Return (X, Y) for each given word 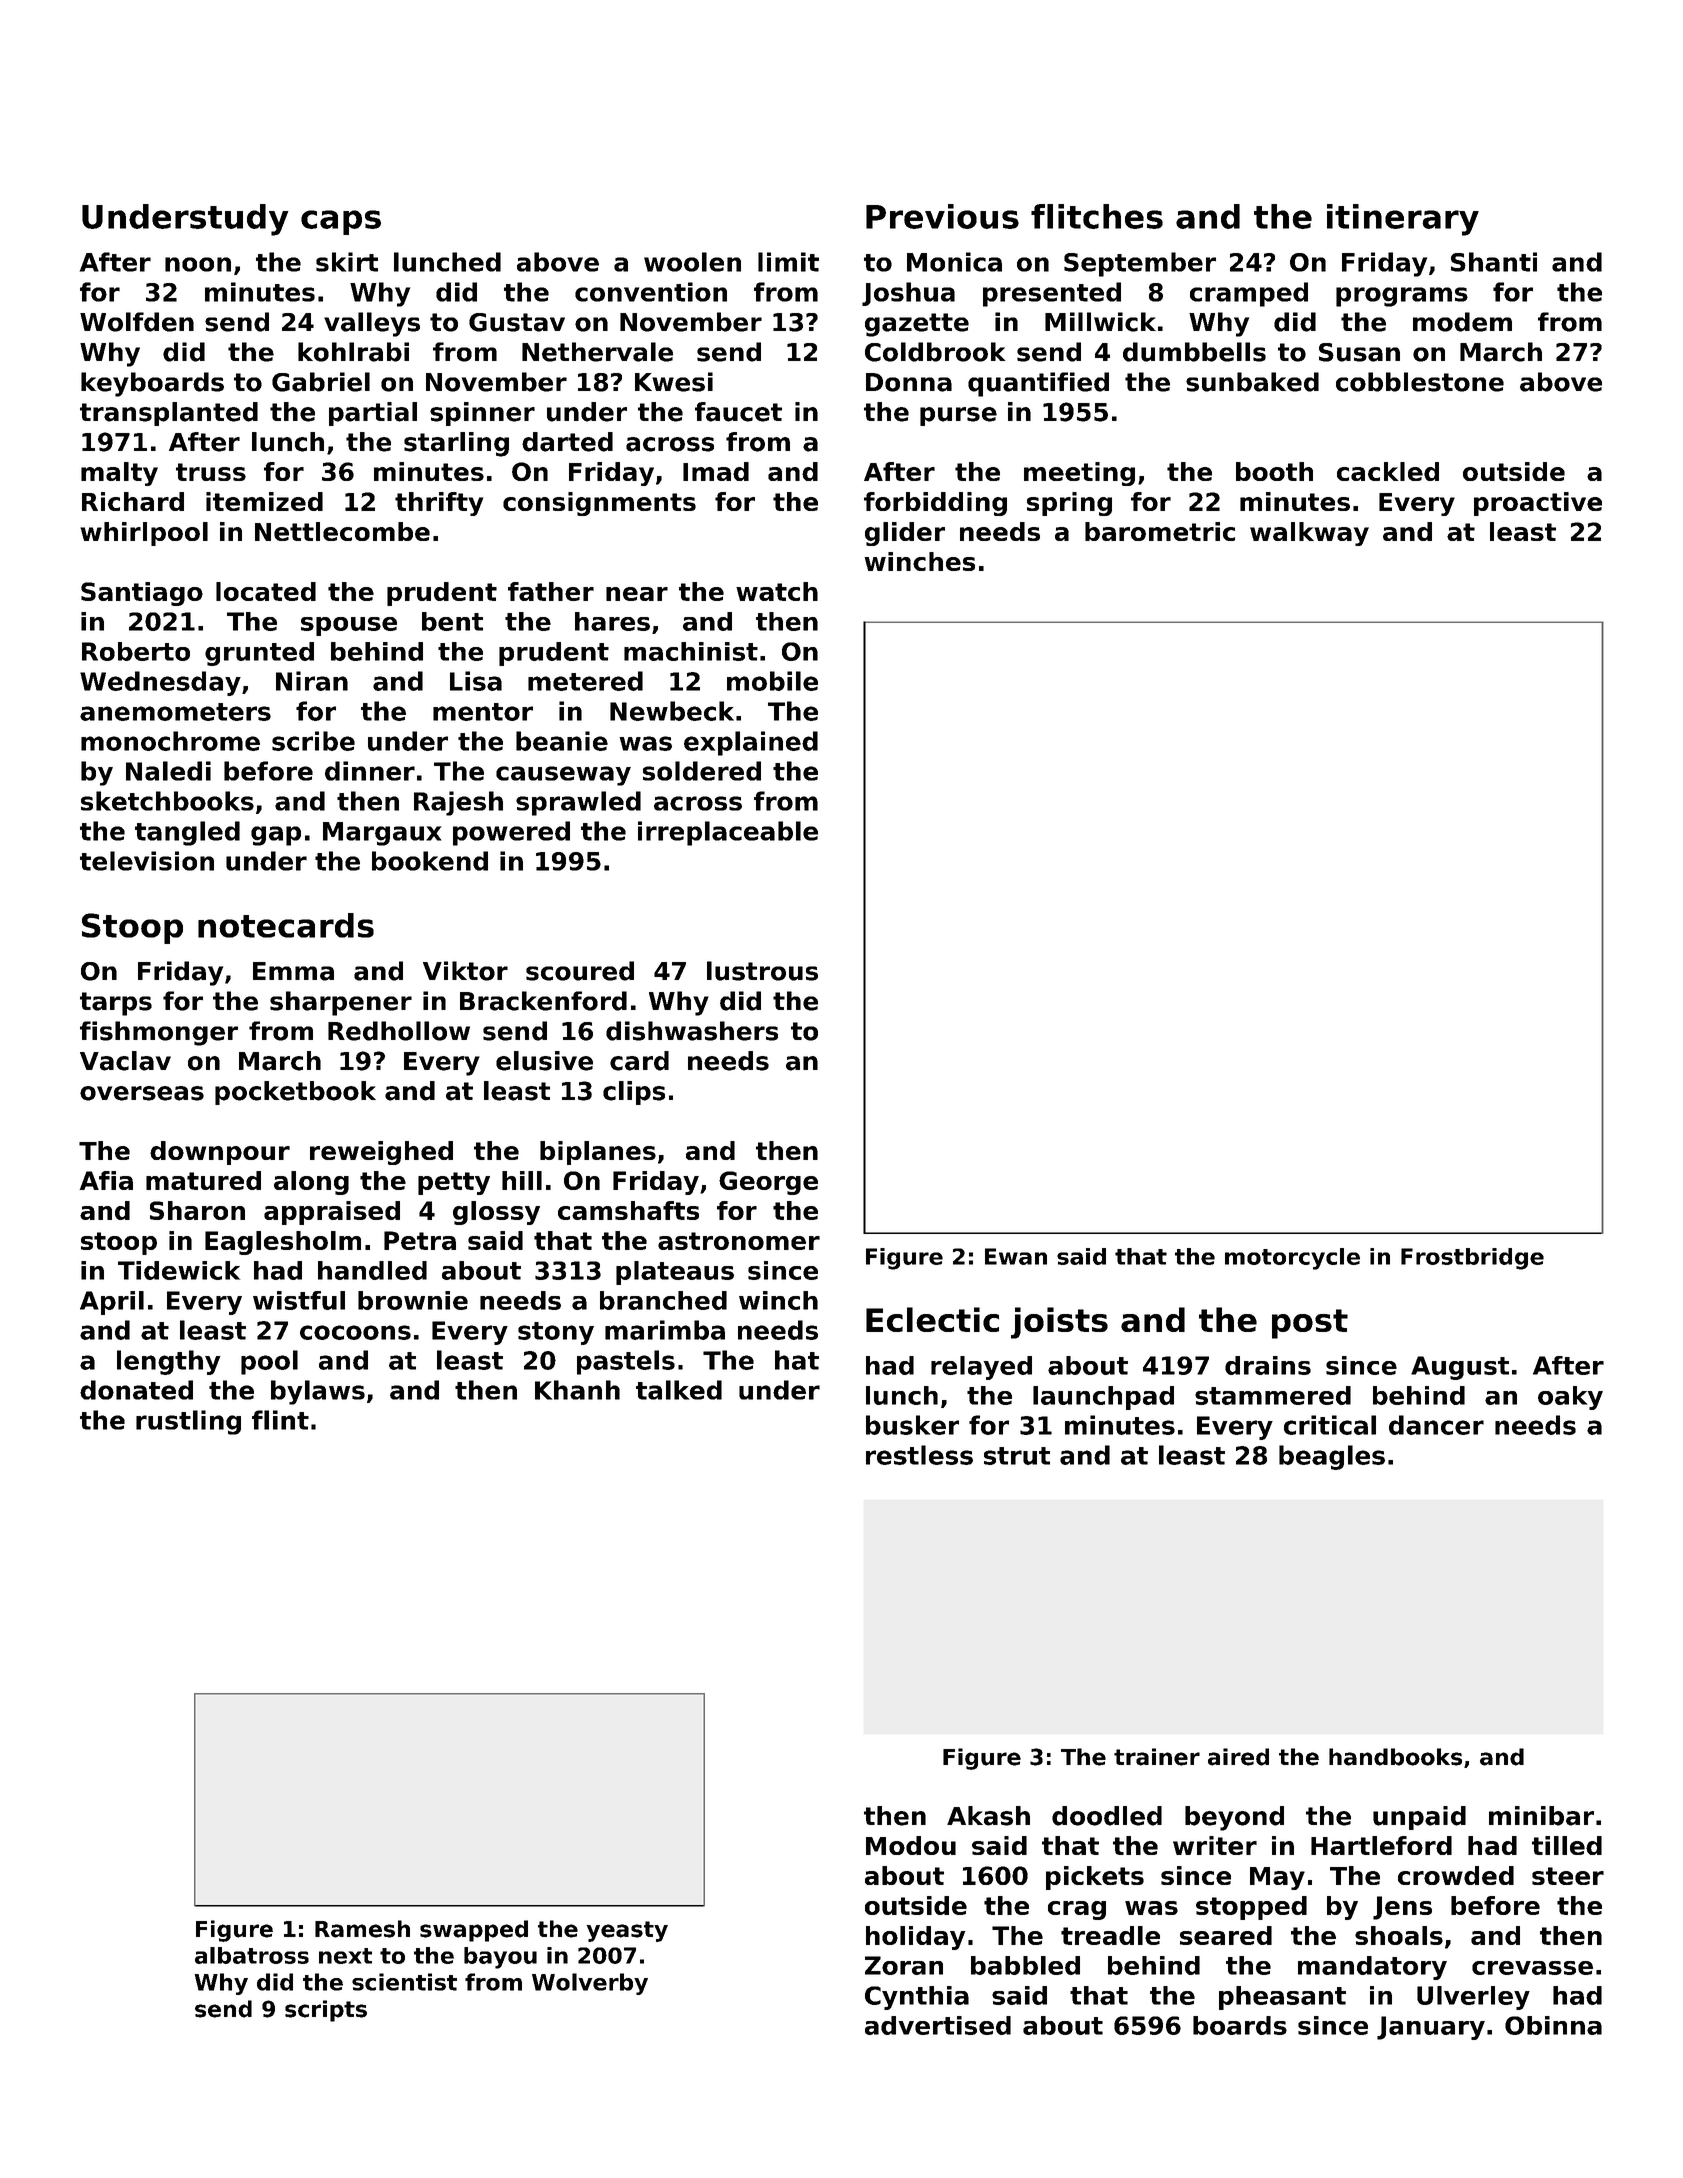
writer (1215, 1845)
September (1140, 264)
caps (341, 222)
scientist (404, 1982)
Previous (942, 216)
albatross (252, 1955)
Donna (909, 382)
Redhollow (399, 1031)
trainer (1157, 1757)
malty (119, 474)
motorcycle (1292, 1259)
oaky (1570, 1398)
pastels (626, 1362)
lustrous (762, 971)
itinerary (1403, 220)
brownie (413, 1300)
